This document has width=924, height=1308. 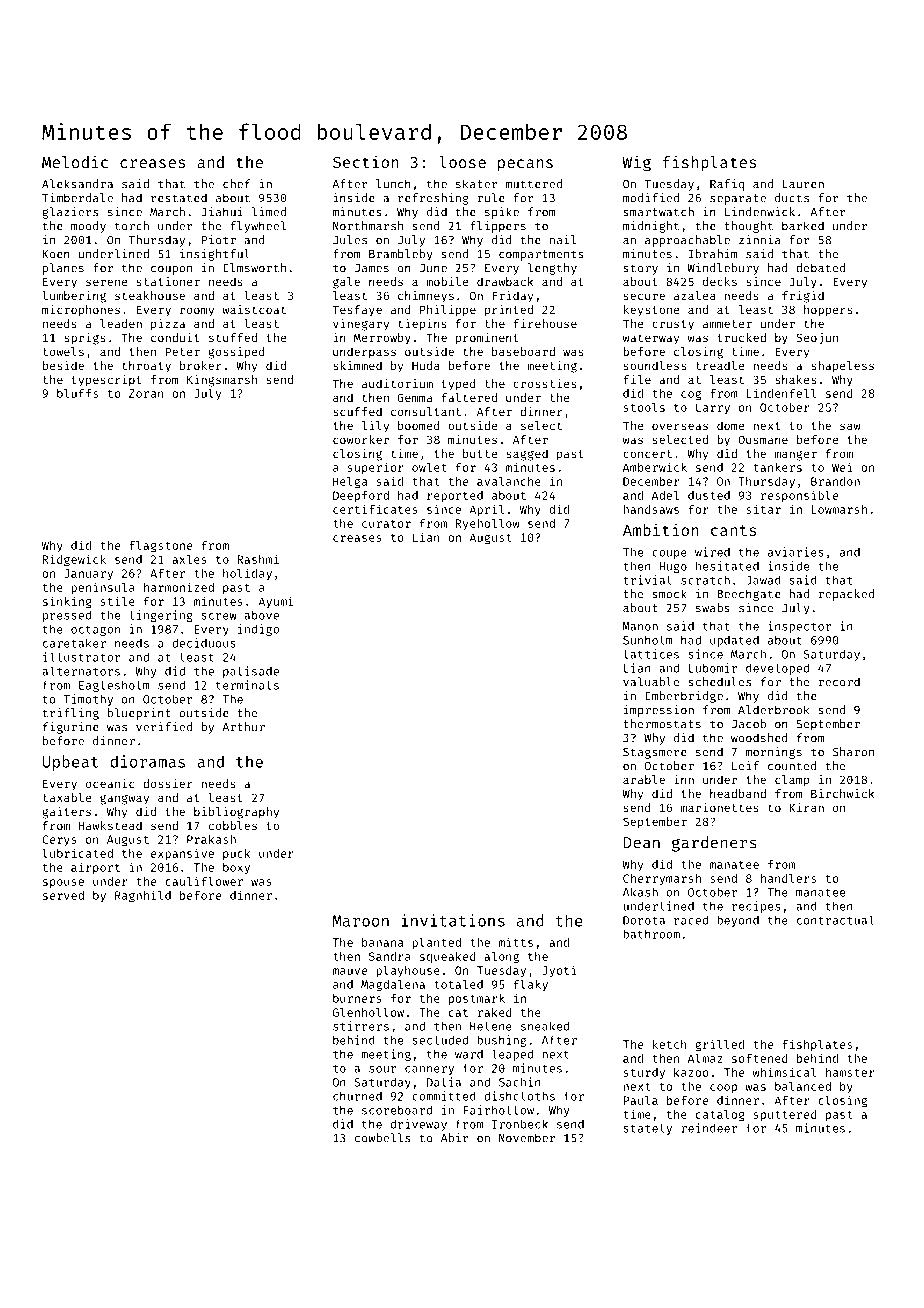 What do you see at coordinates (258, 559) in the document?
I see `Rashmi` at bounding box center [258, 559].
